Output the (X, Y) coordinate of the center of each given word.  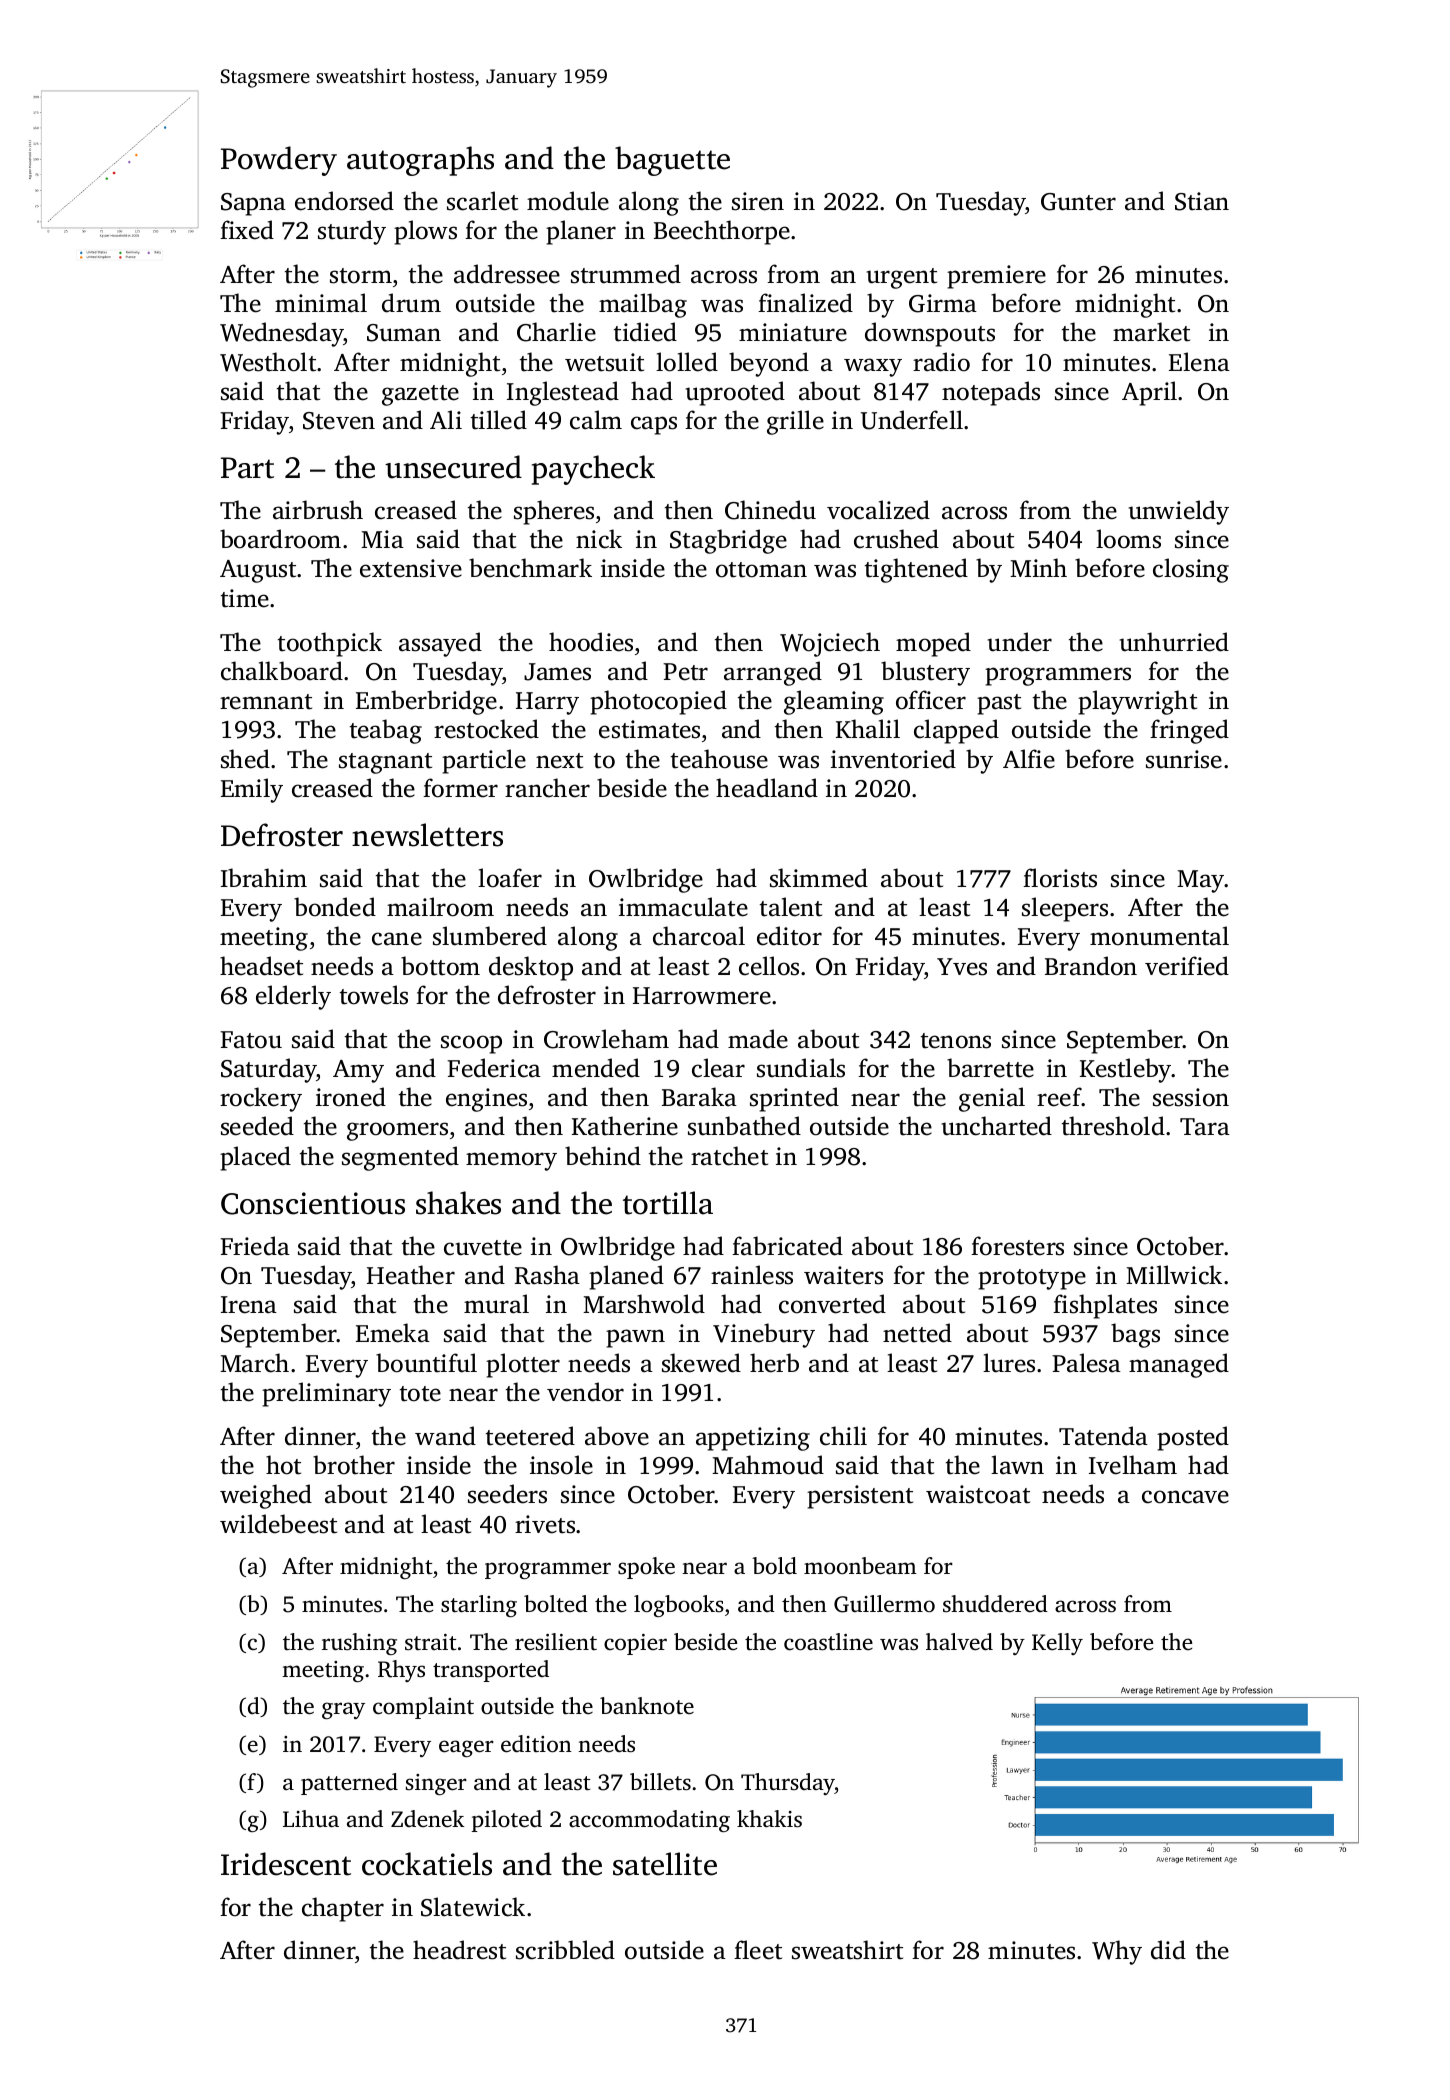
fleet (758, 1950)
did (1168, 1950)
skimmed (819, 878)
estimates (649, 729)
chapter (343, 1909)
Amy (358, 1071)
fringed (1189, 731)
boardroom (280, 539)
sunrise (1184, 759)
